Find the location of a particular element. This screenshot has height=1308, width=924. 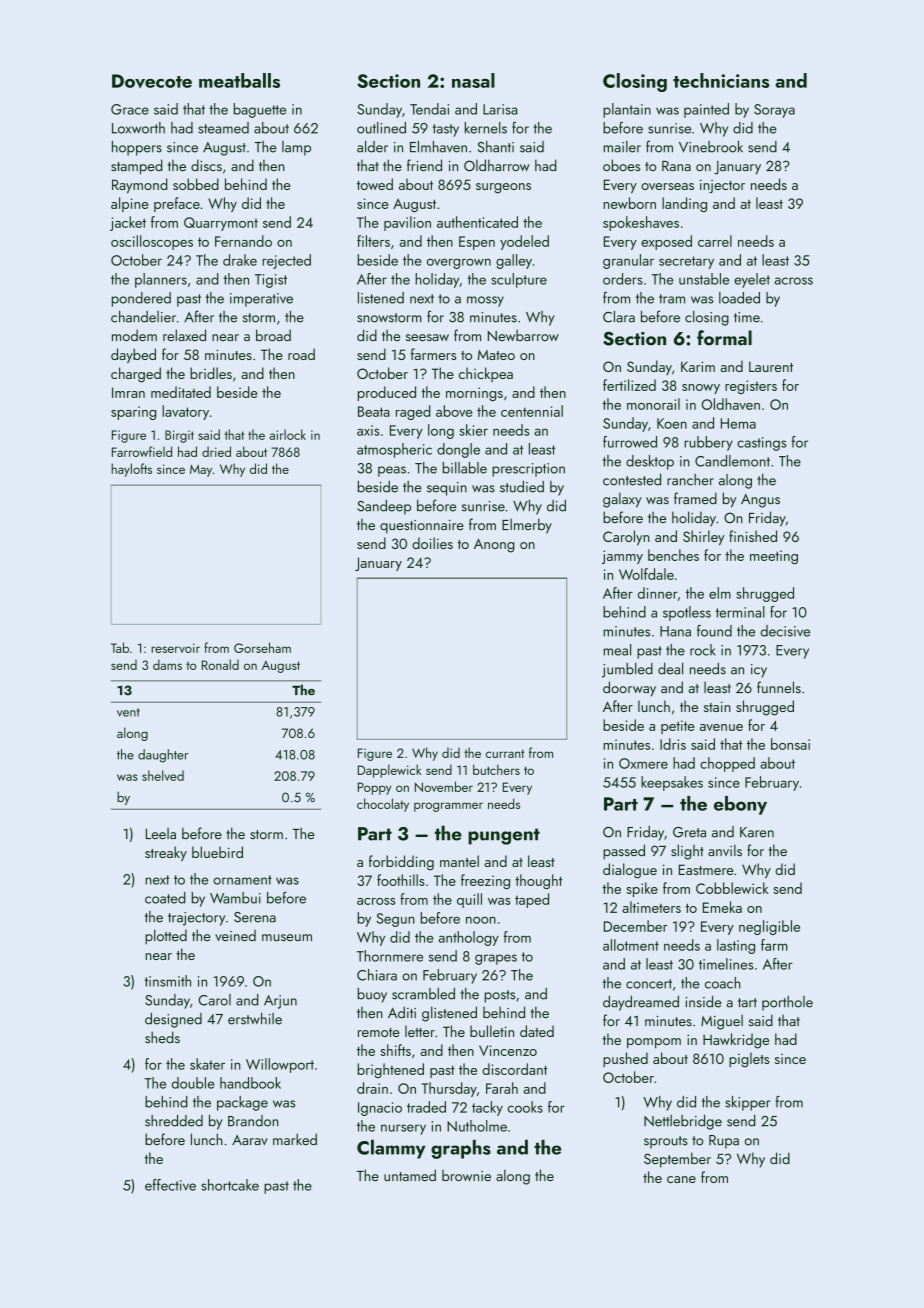

technicians is located at coordinates (721, 80).
